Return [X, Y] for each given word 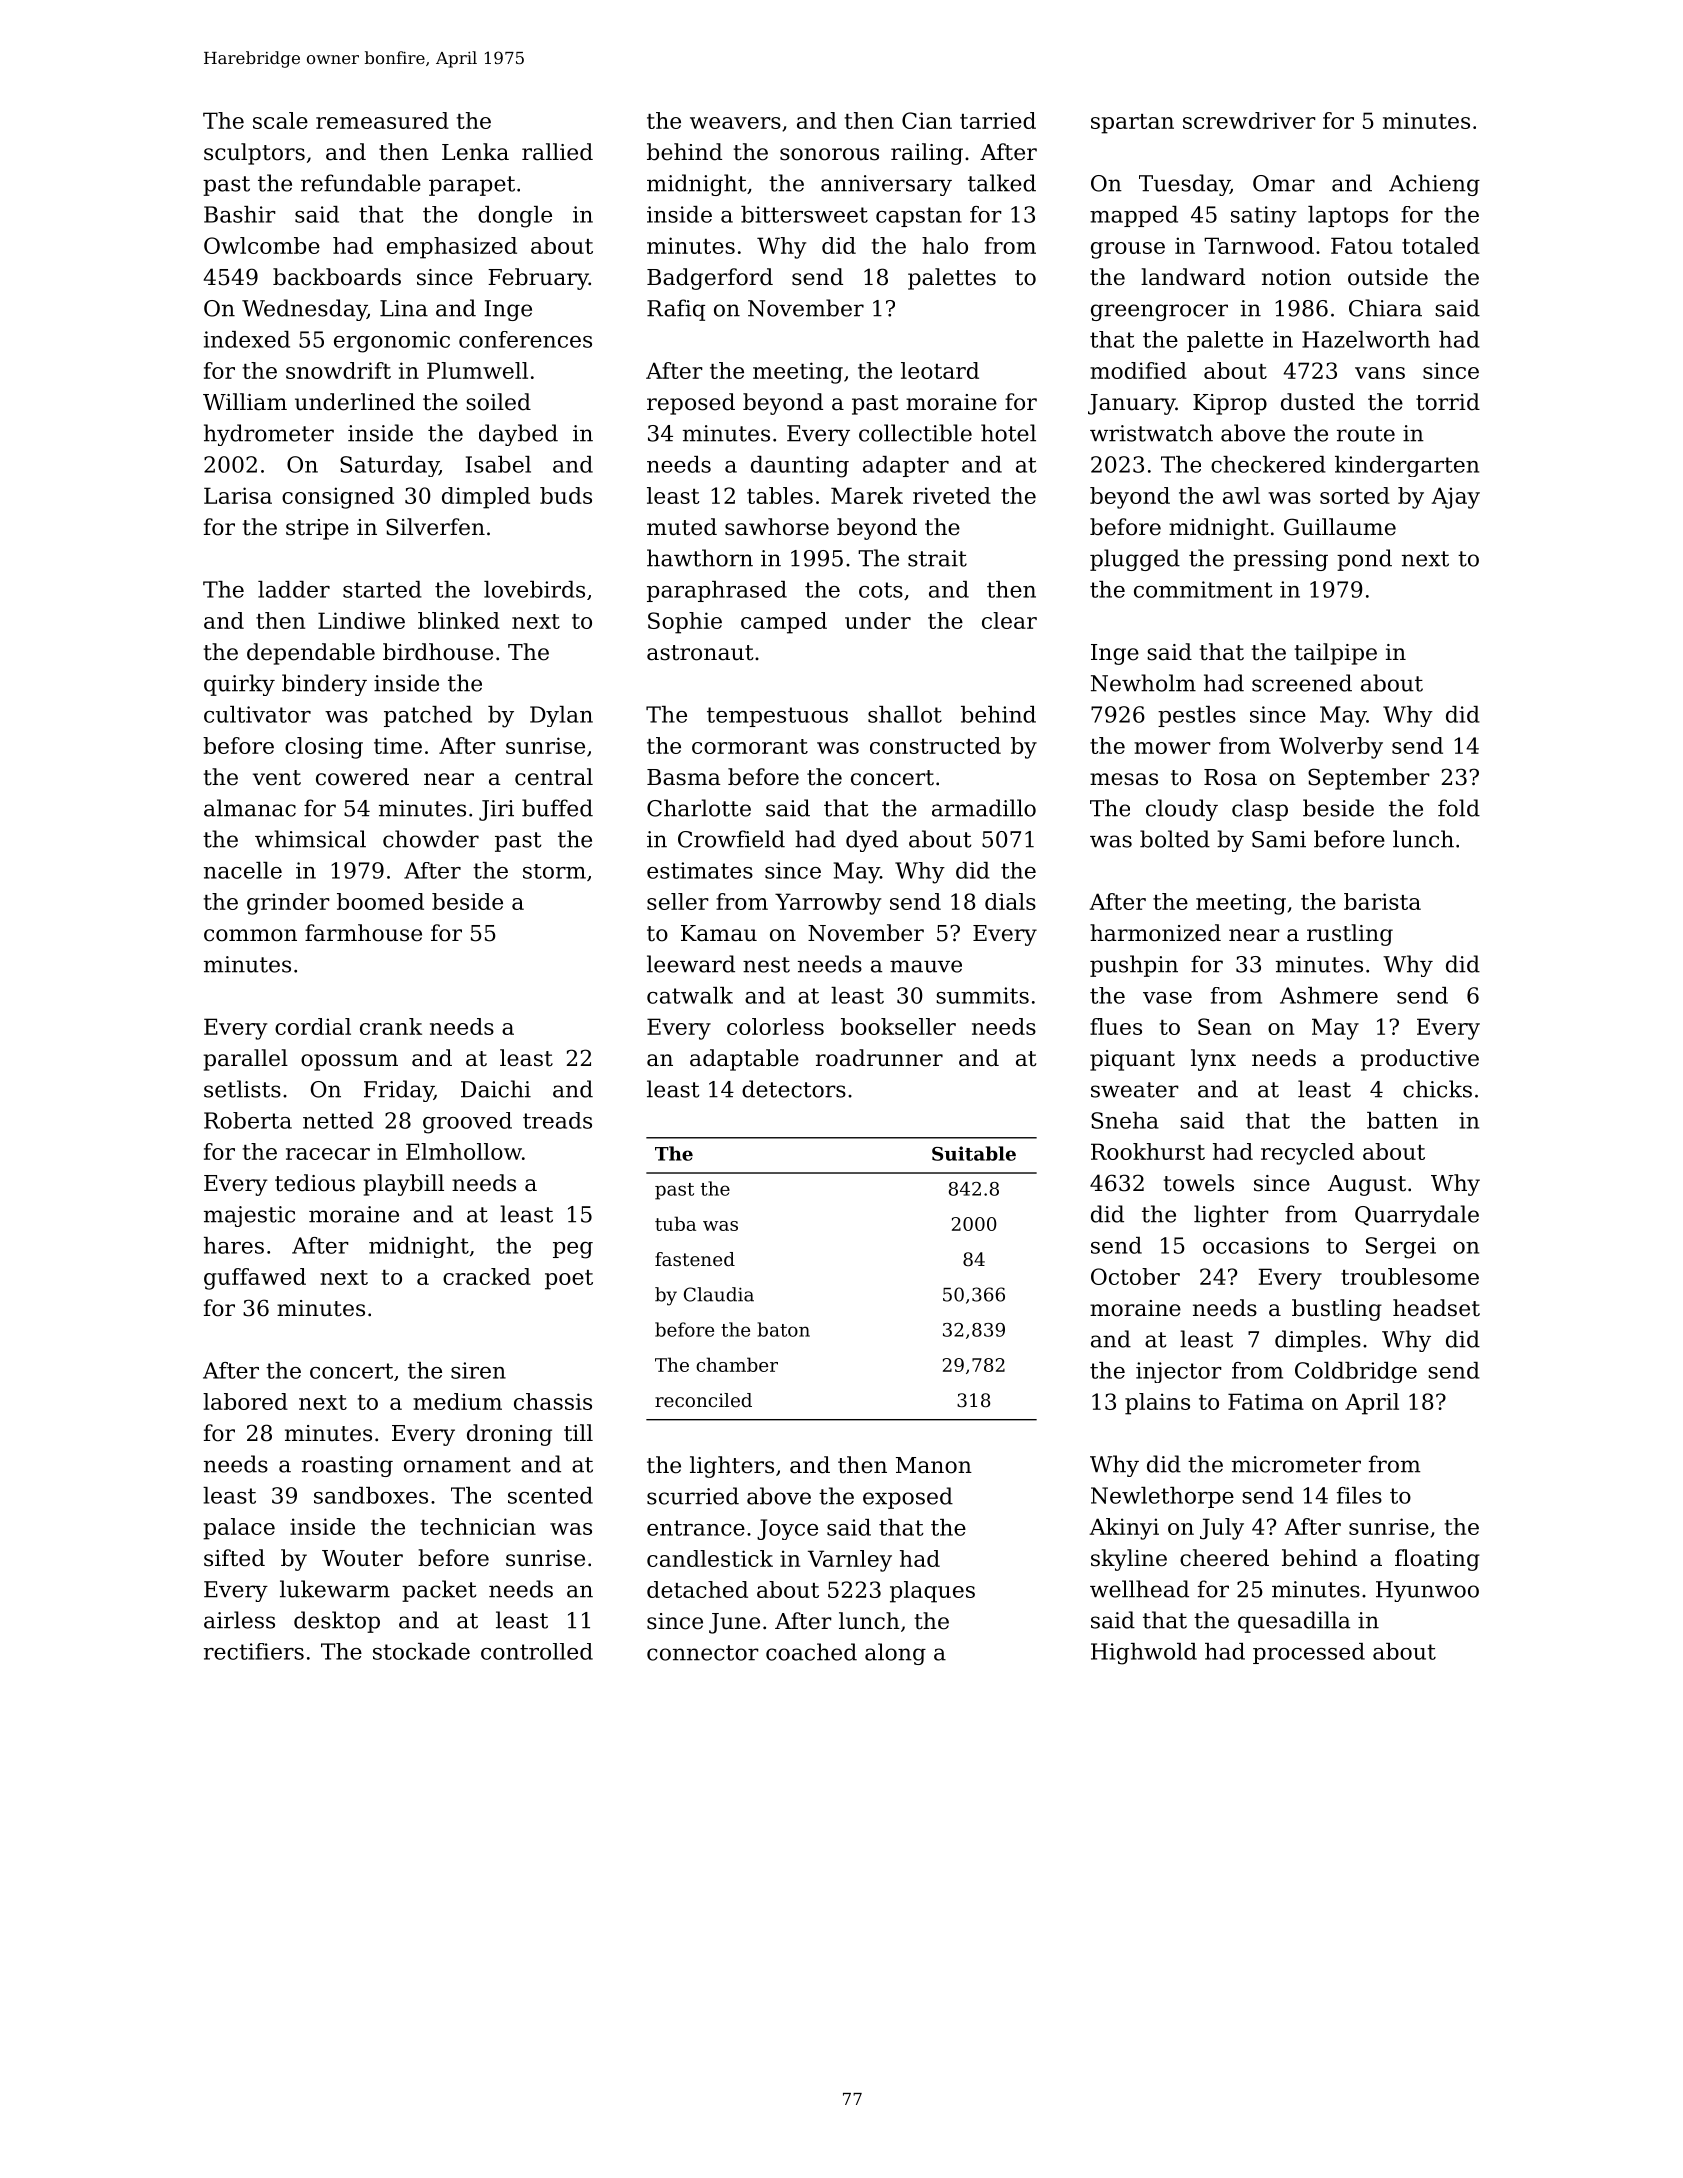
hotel [1008, 433]
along [895, 1654]
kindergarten [1407, 466]
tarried [998, 120]
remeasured [382, 120]
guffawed [255, 1279]
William [245, 402]
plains [1157, 1404]
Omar [1284, 183]
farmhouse [363, 933]
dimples [1318, 1341]
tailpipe [1335, 654]
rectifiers [254, 1651]
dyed [872, 841]
